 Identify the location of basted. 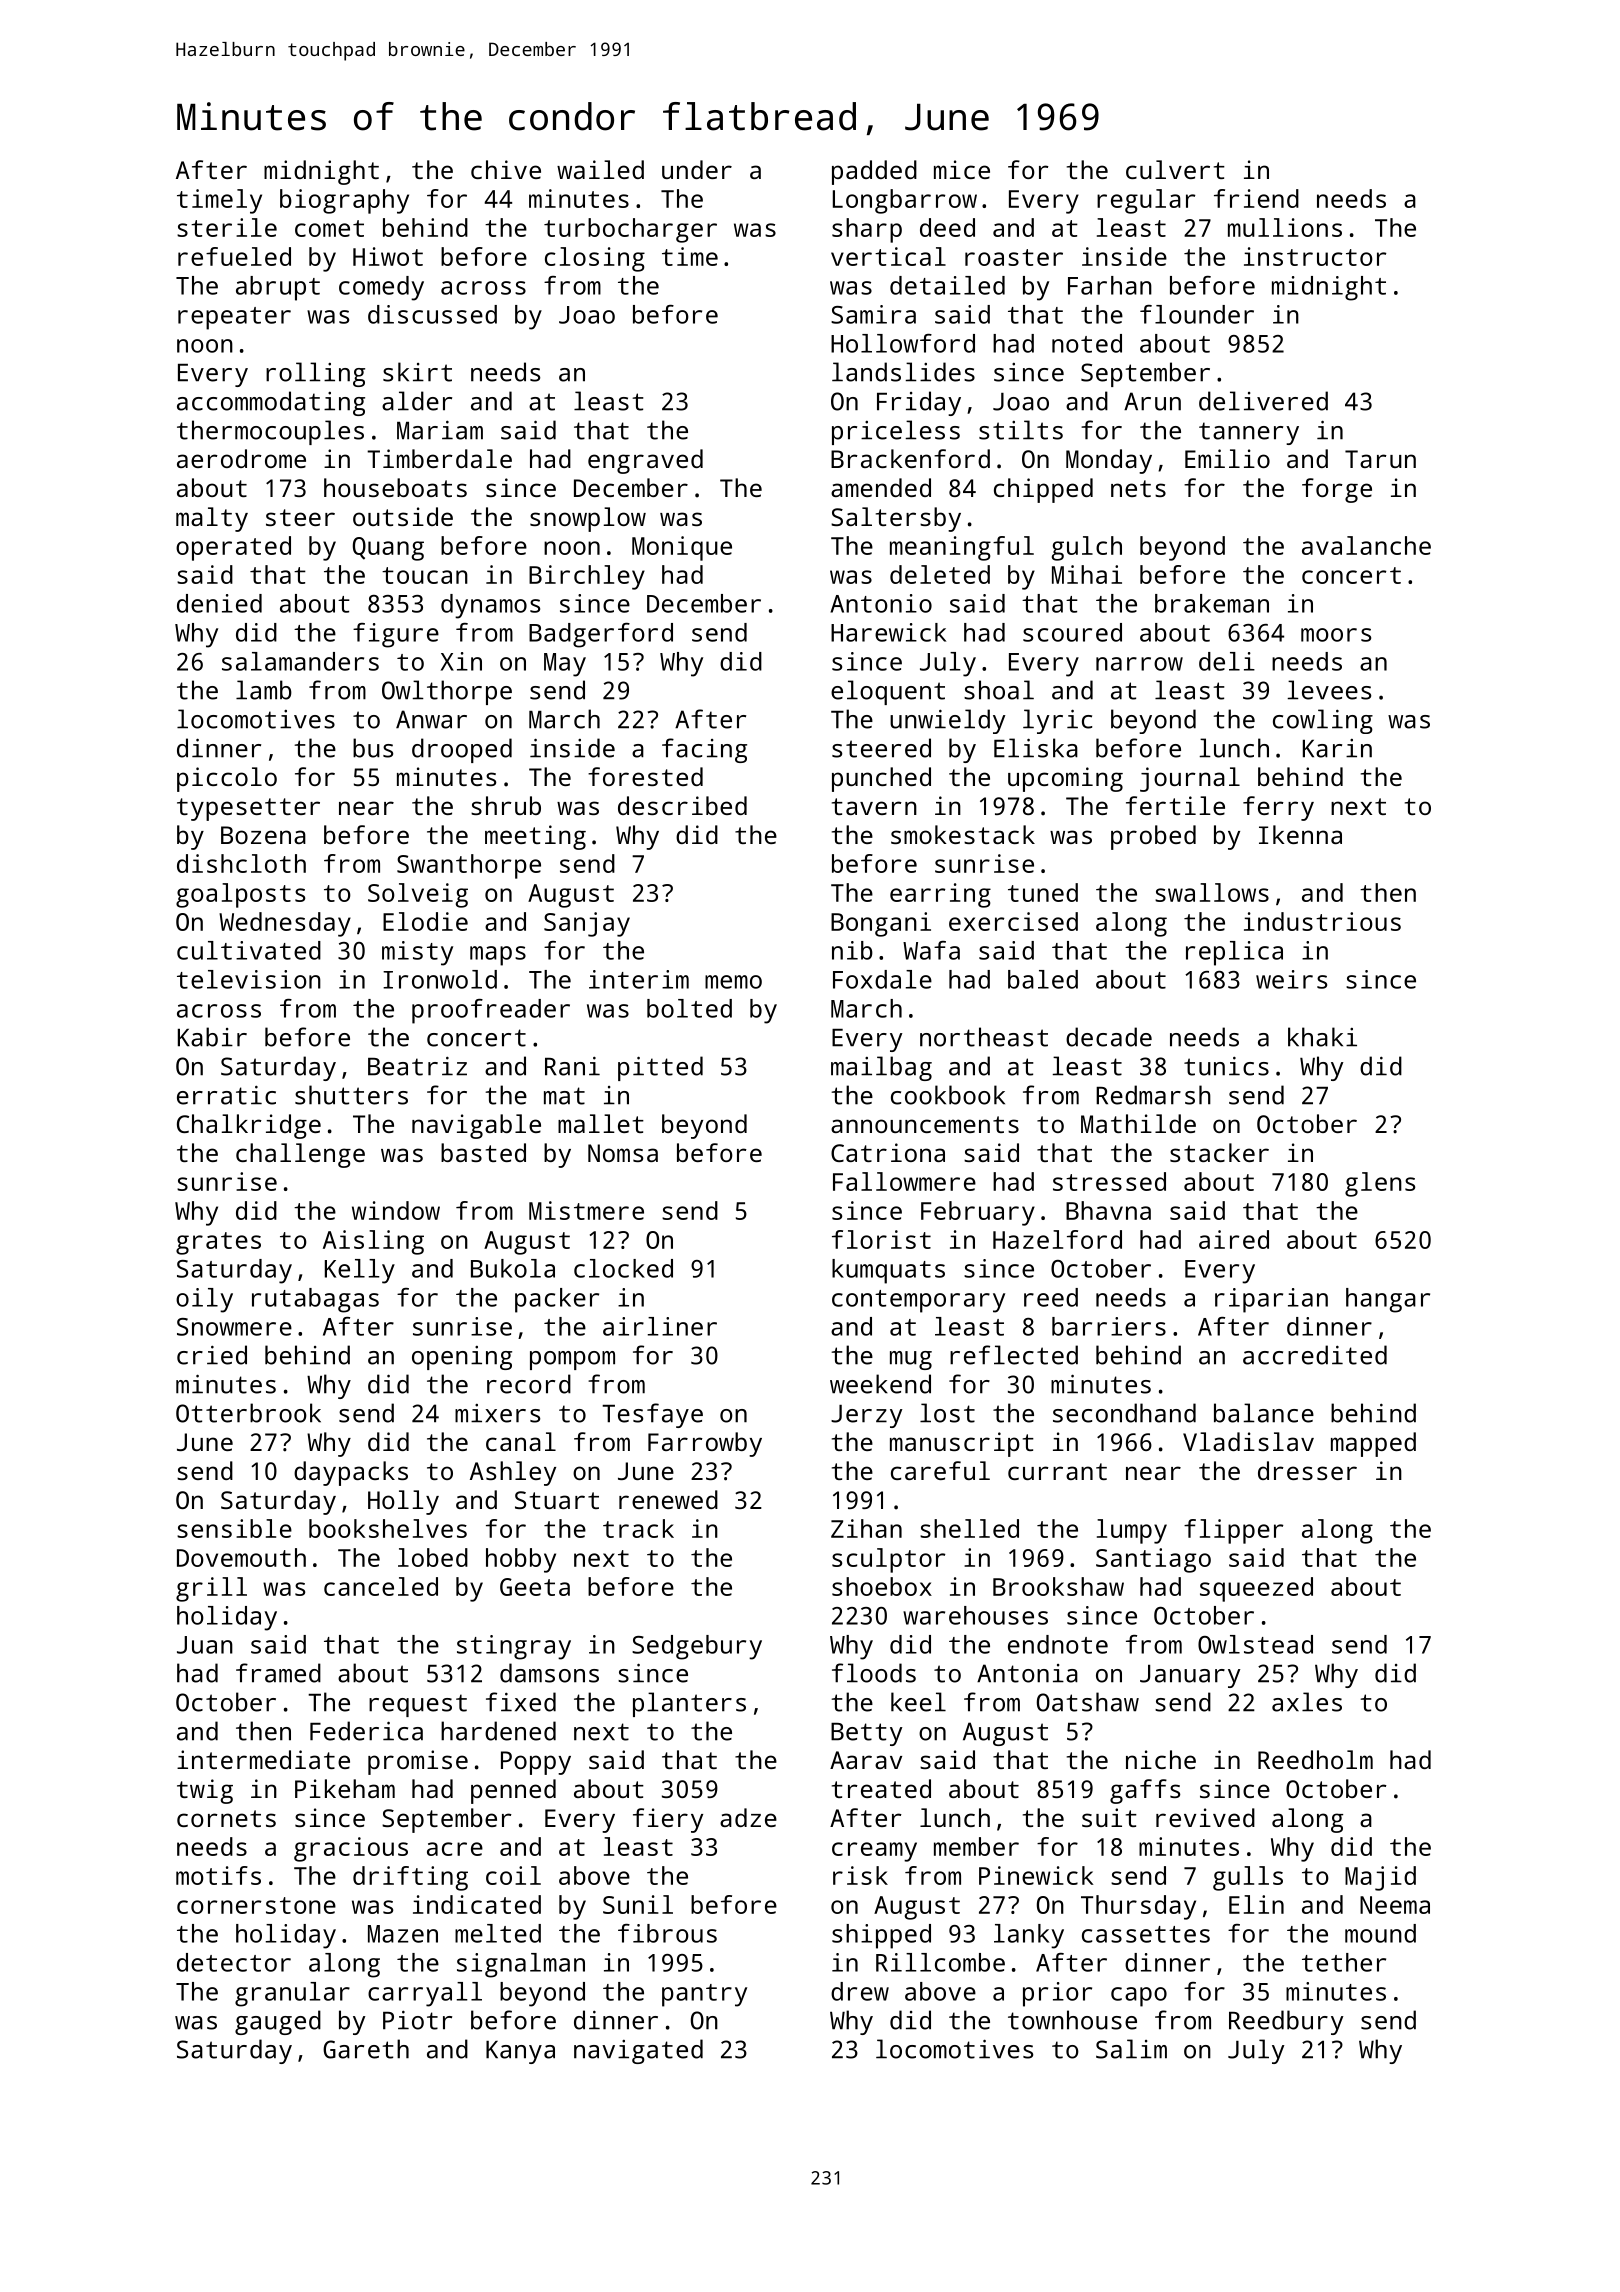
(483, 1152).
